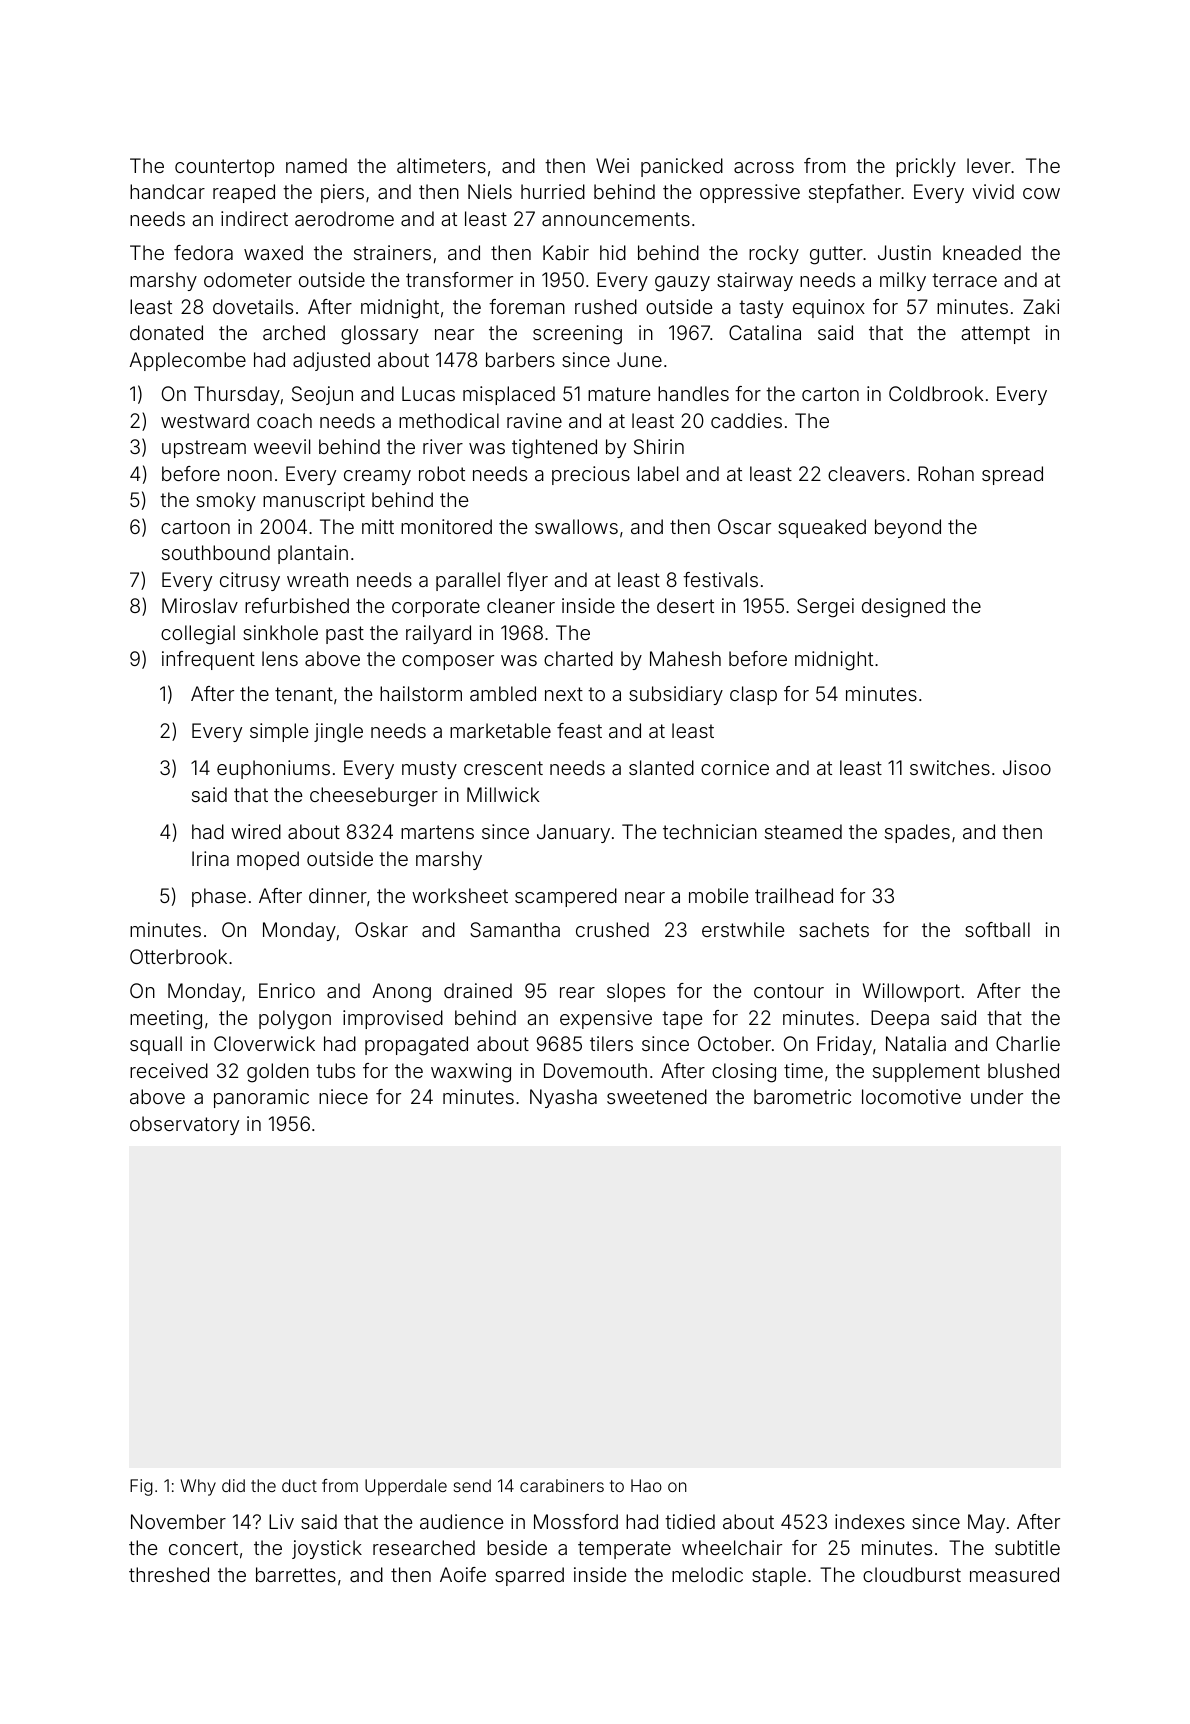  I want to click on gauzy, so click(682, 284).
